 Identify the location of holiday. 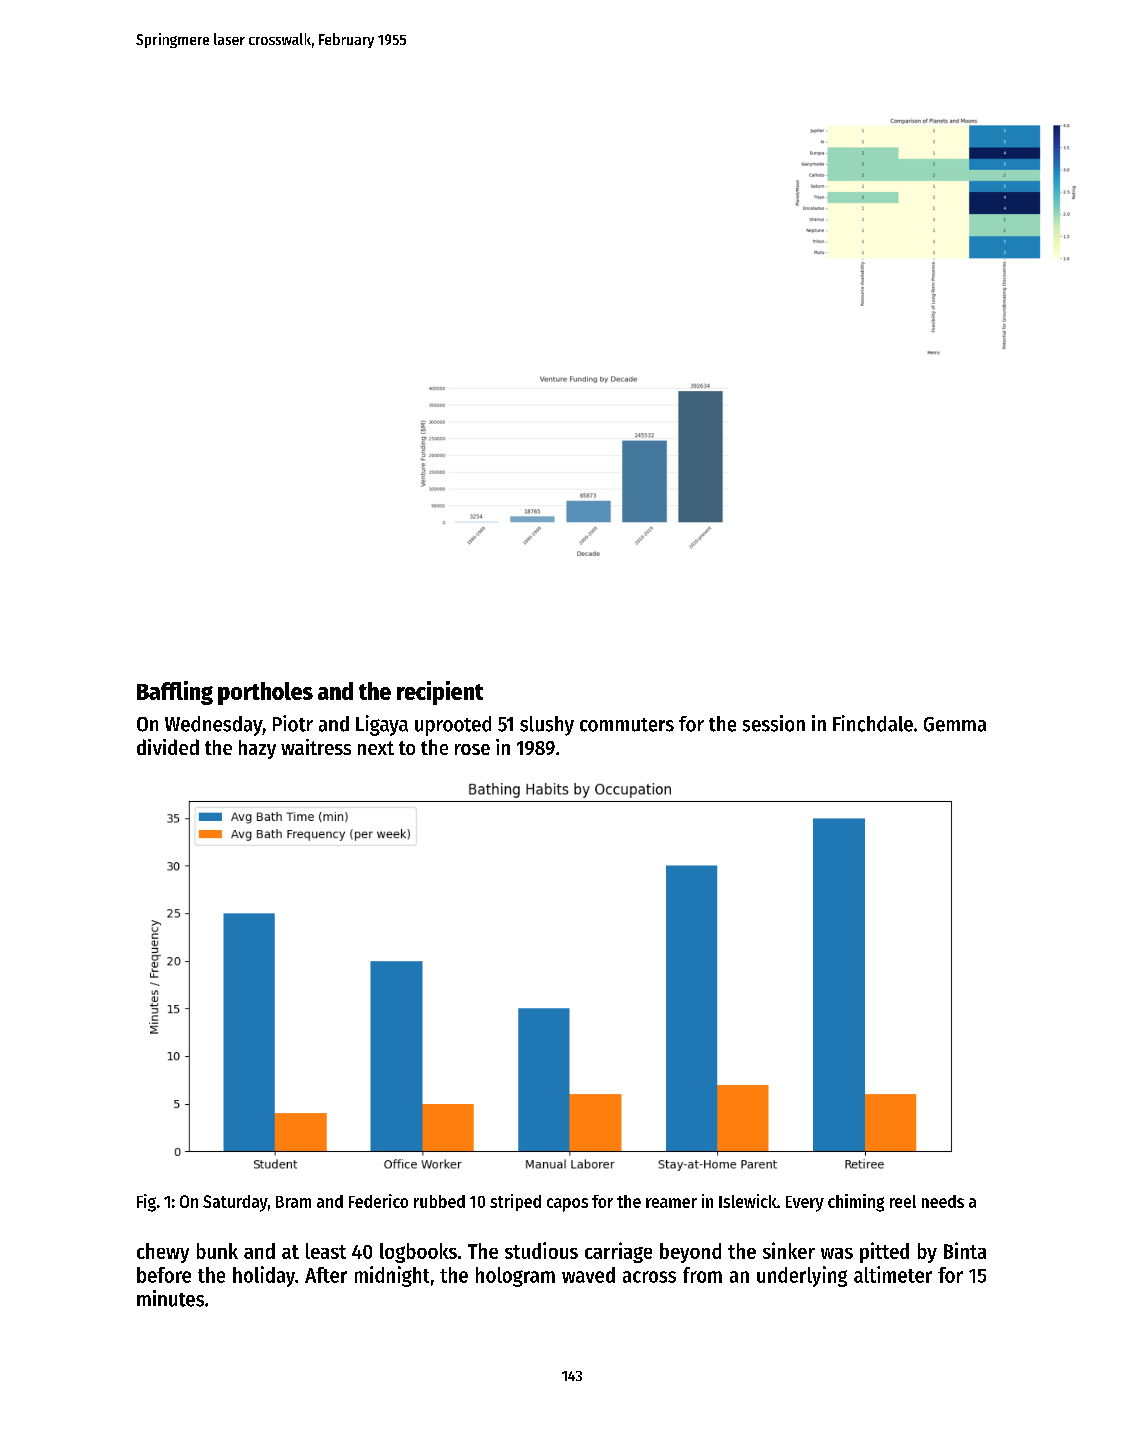
(264, 1276).
